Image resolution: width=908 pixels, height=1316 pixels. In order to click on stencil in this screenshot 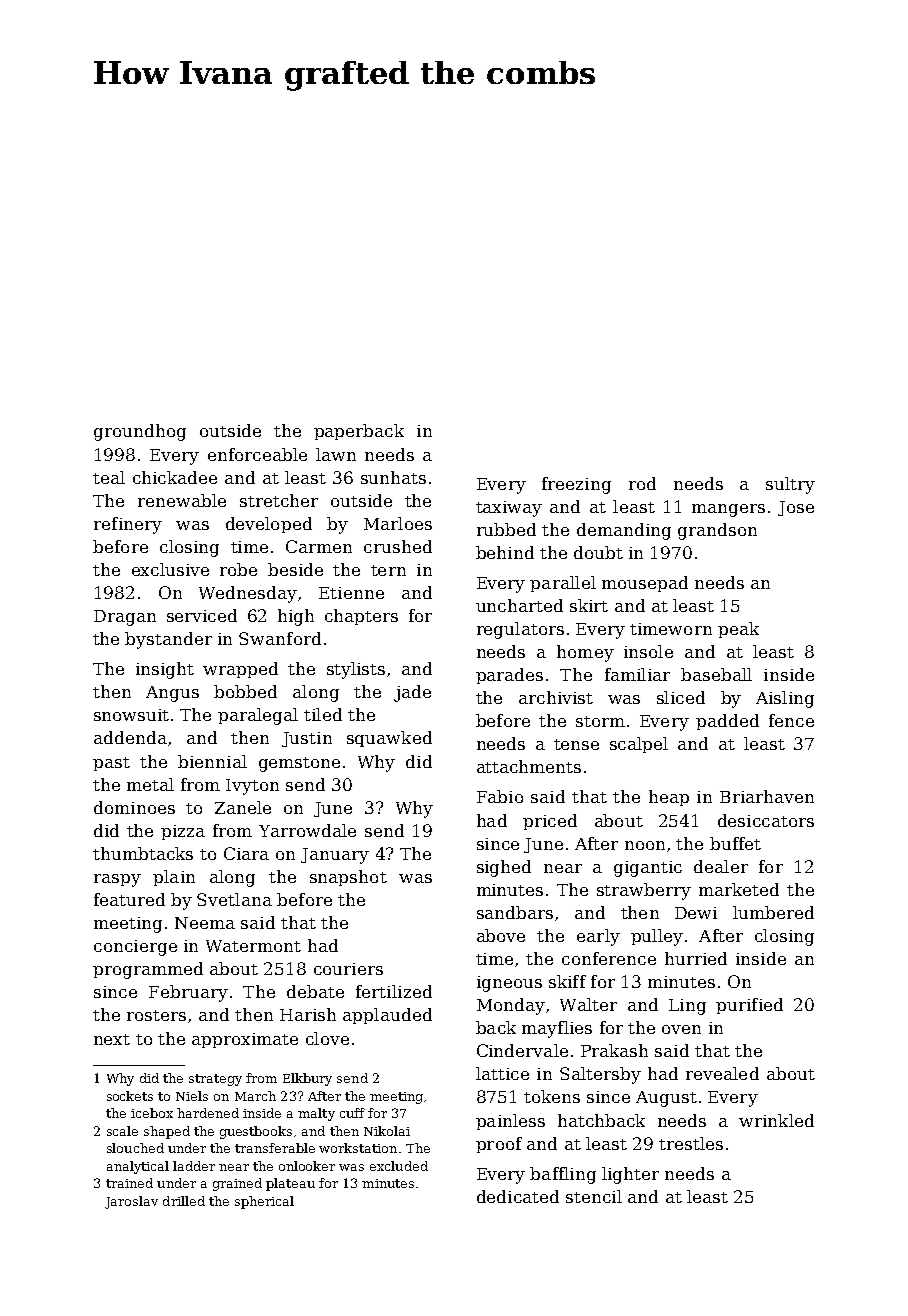, I will do `click(594, 1196)`.
